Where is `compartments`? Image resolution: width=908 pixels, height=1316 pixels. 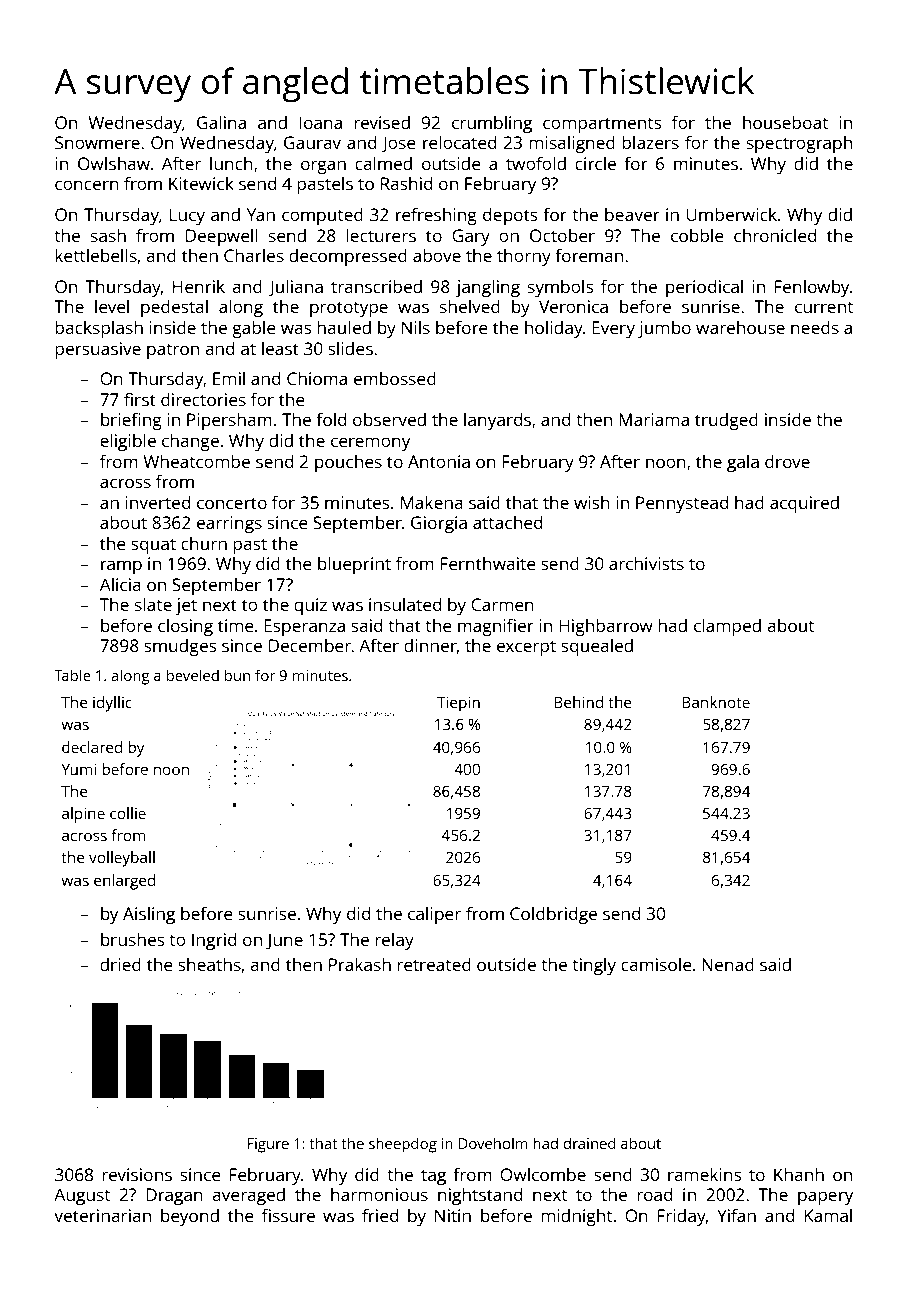 compartments is located at coordinates (602, 125).
